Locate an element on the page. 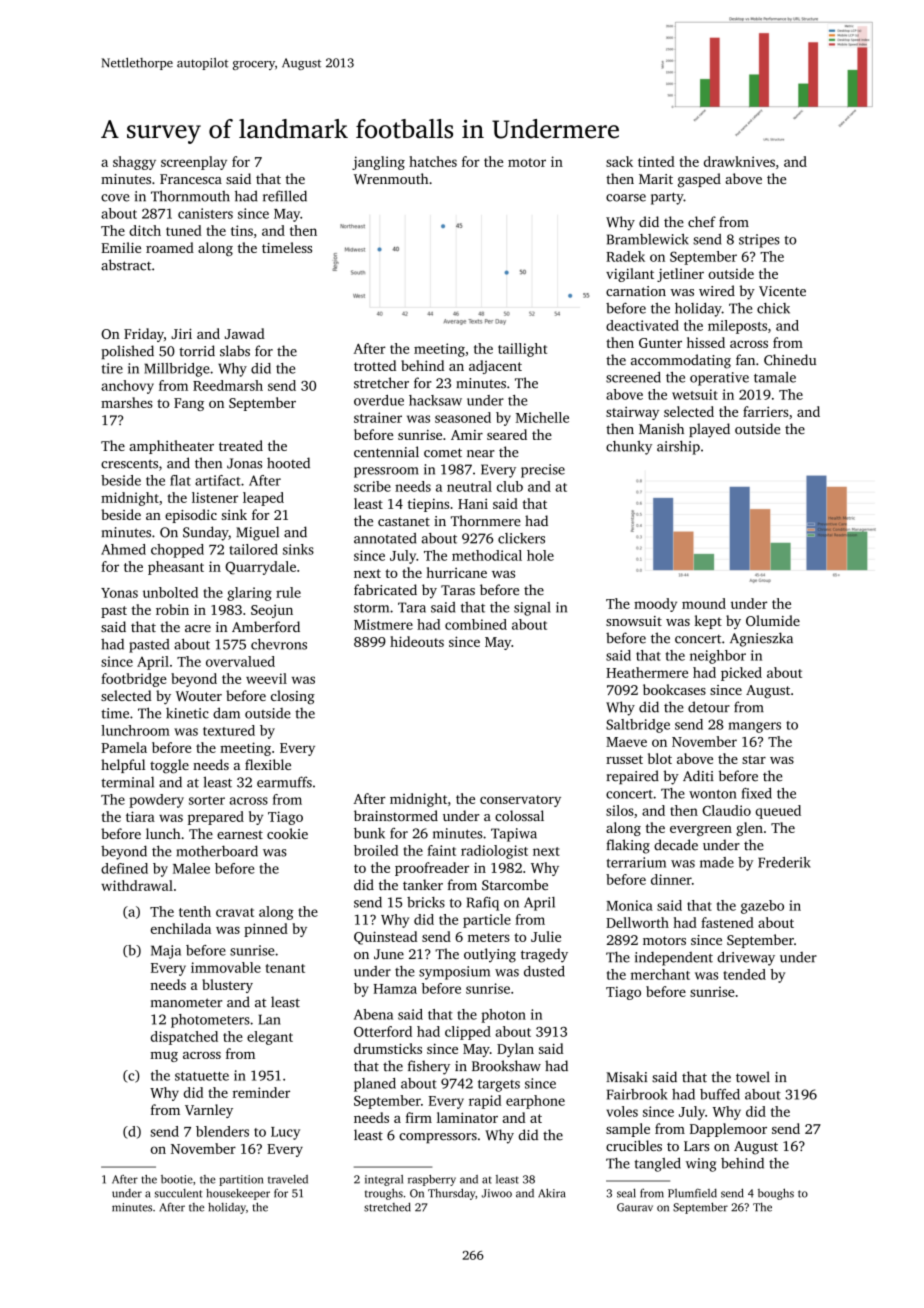  compressors is located at coordinates (438, 1138).
